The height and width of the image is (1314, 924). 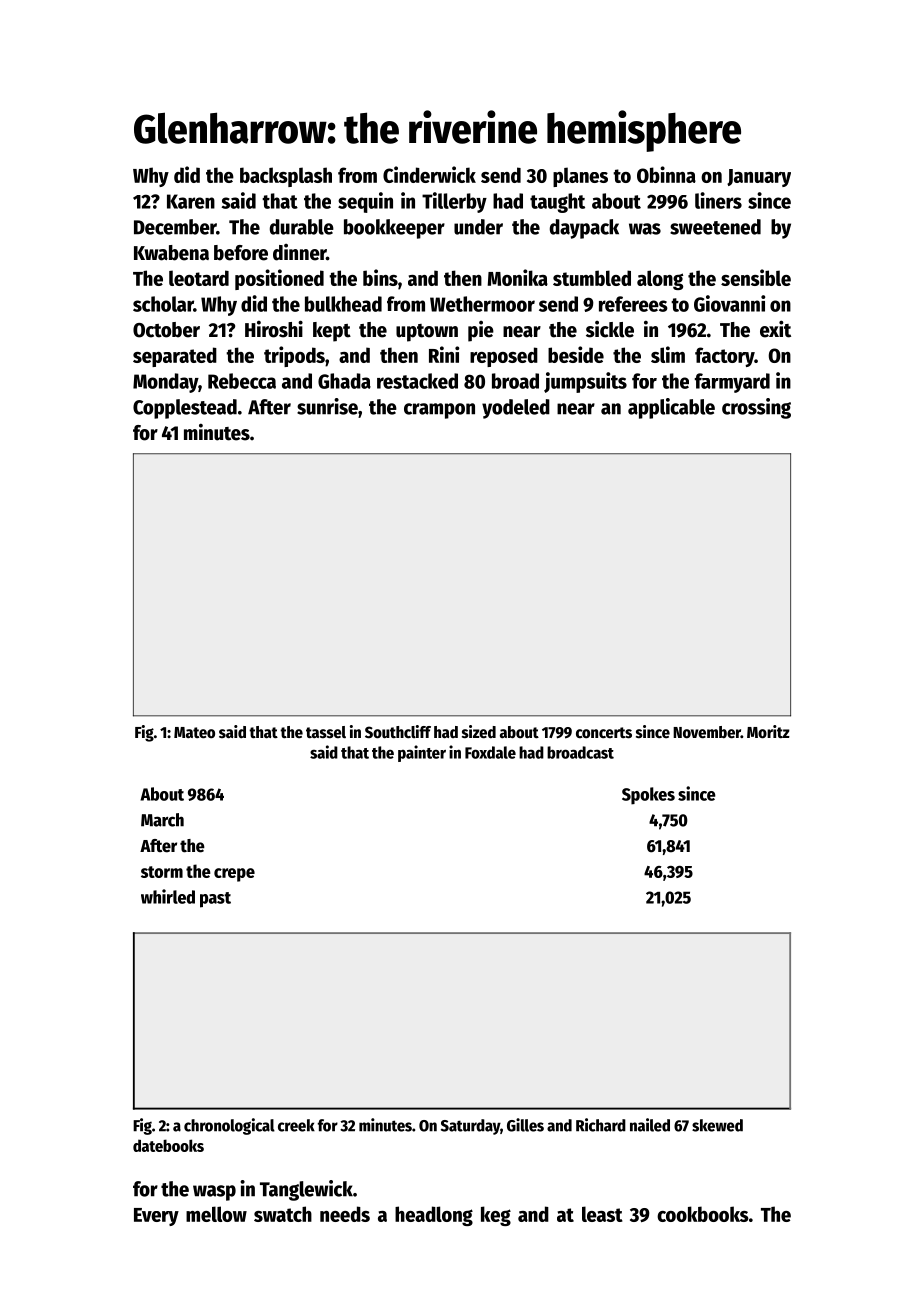 I want to click on Every, so click(x=156, y=1217).
